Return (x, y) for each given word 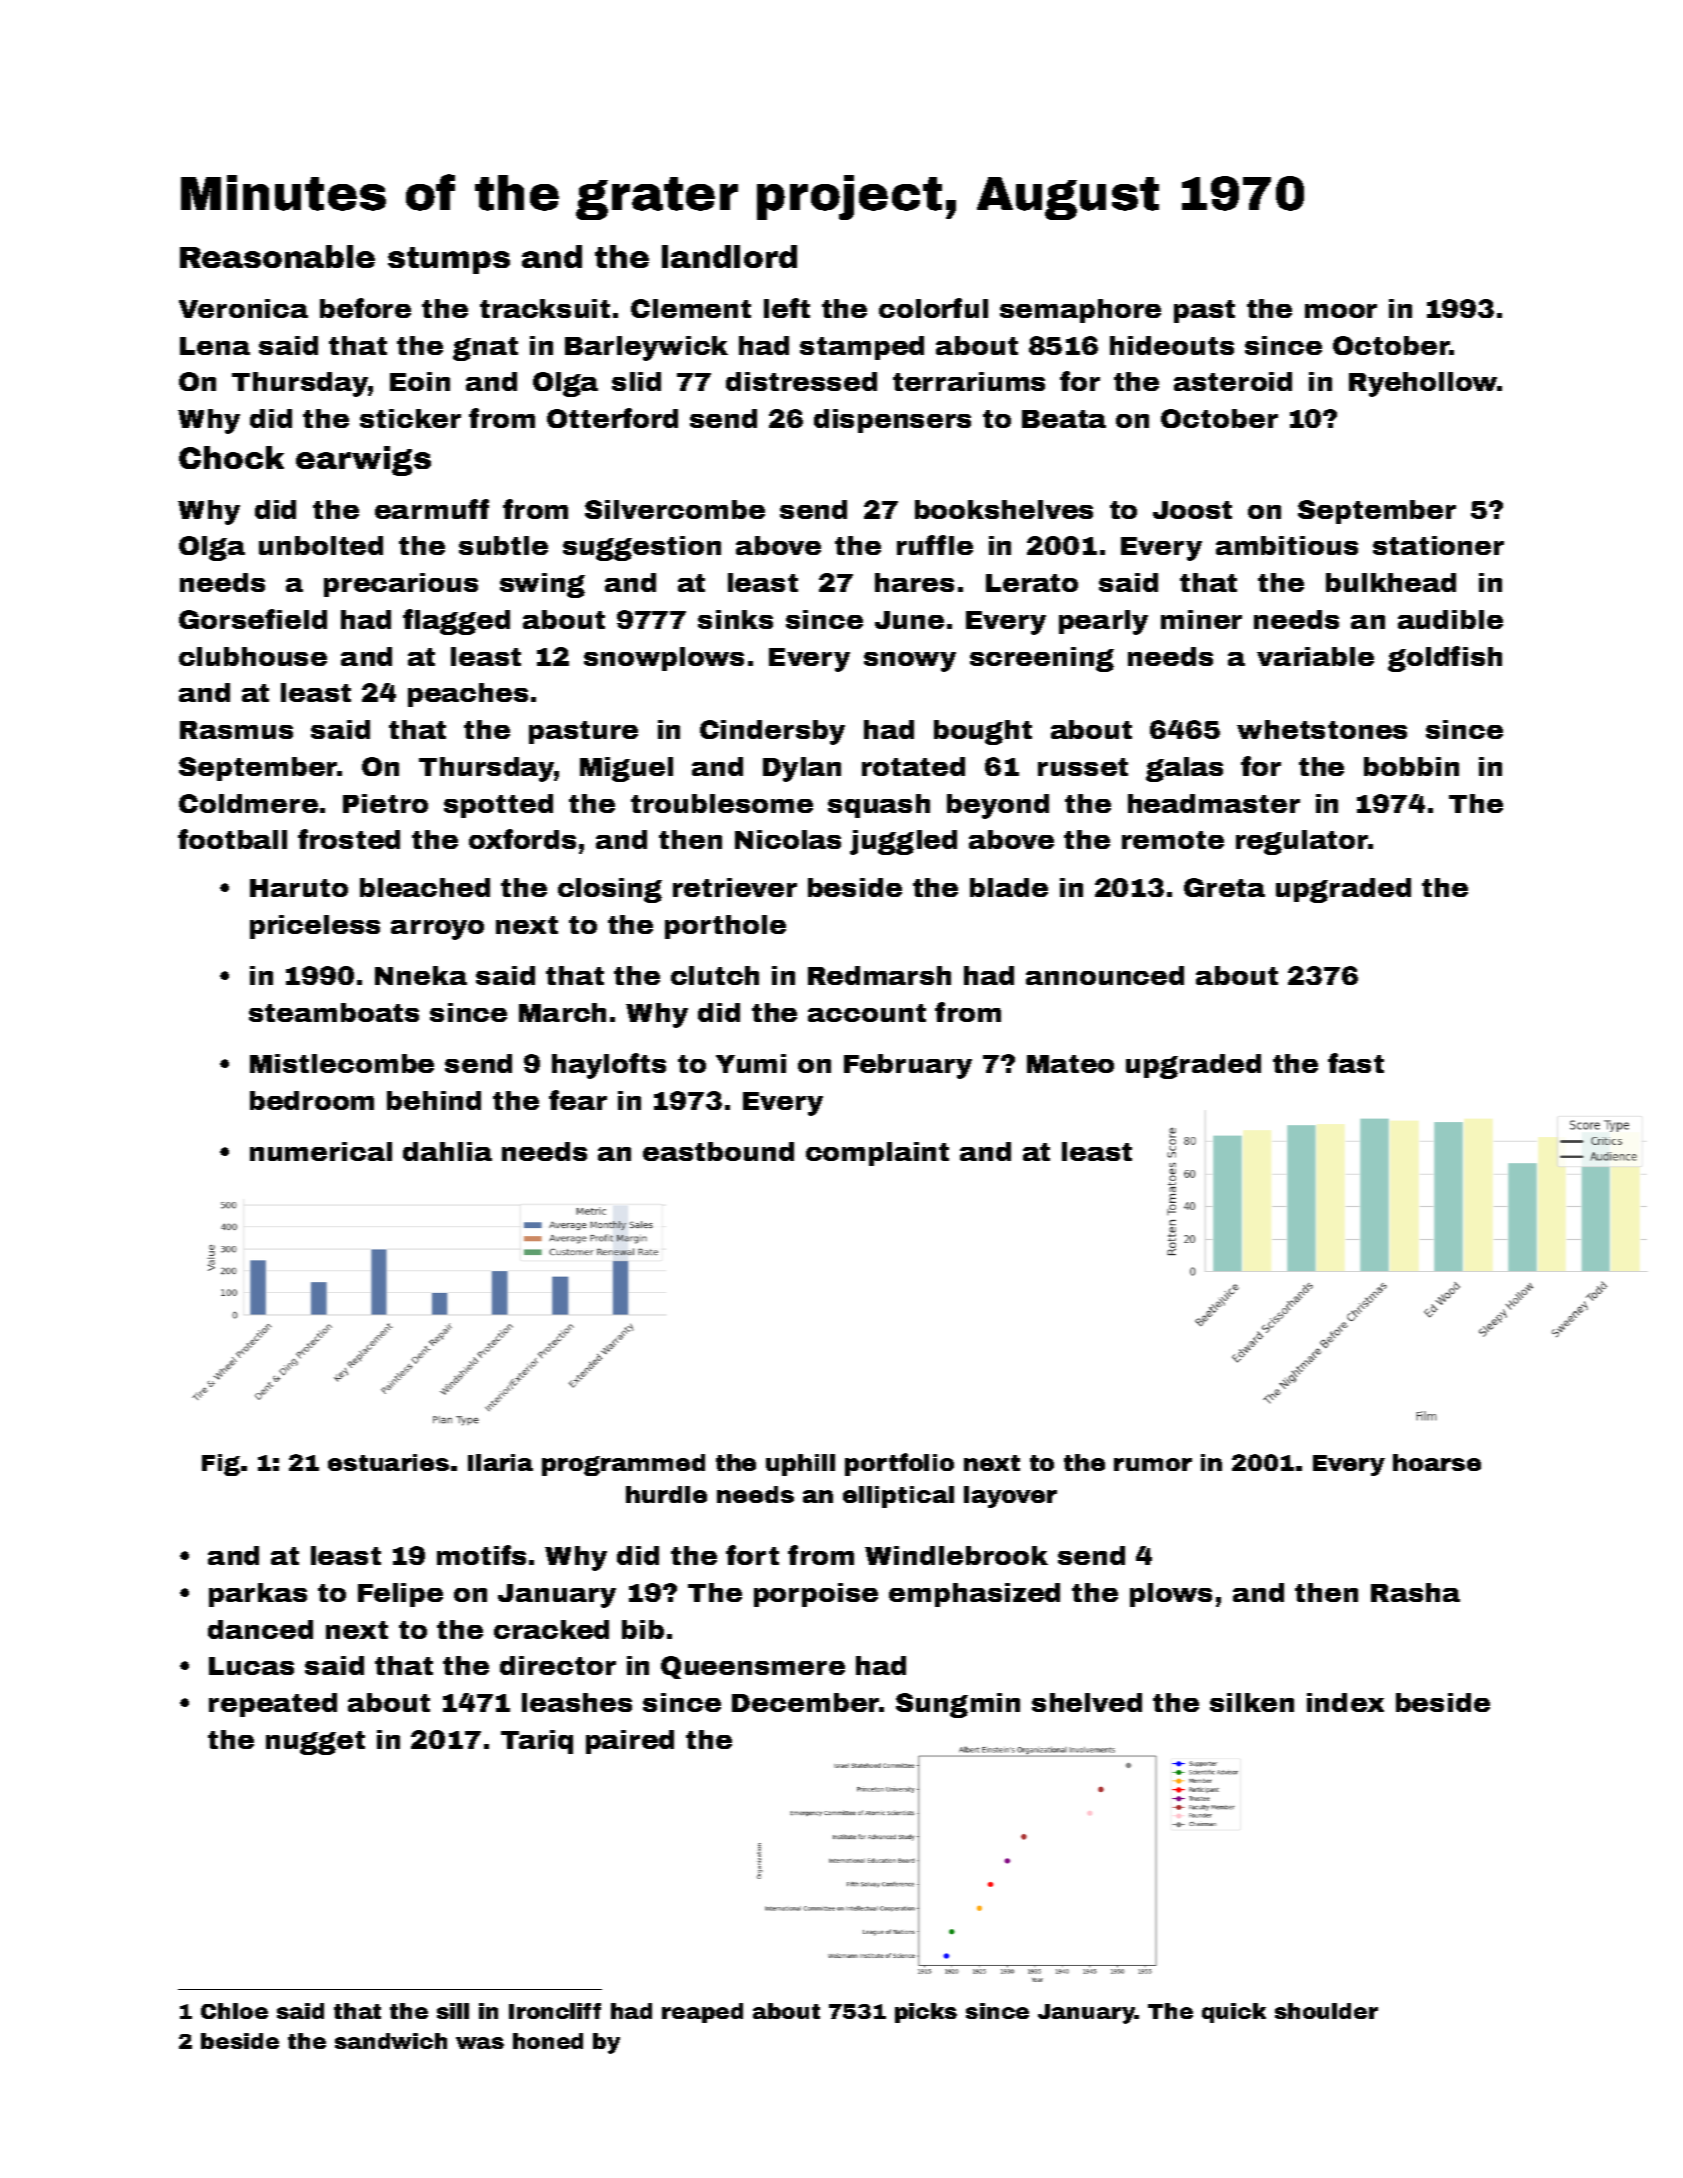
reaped (702, 2013)
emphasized (974, 1595)
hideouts (1172, 345)
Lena (215, 346)
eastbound (718, 1151)
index (1345, 1702)
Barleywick (646, 348)
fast (1356, 1063)
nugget (315, 1743)
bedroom (312, 1100)
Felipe (400, 1595)
